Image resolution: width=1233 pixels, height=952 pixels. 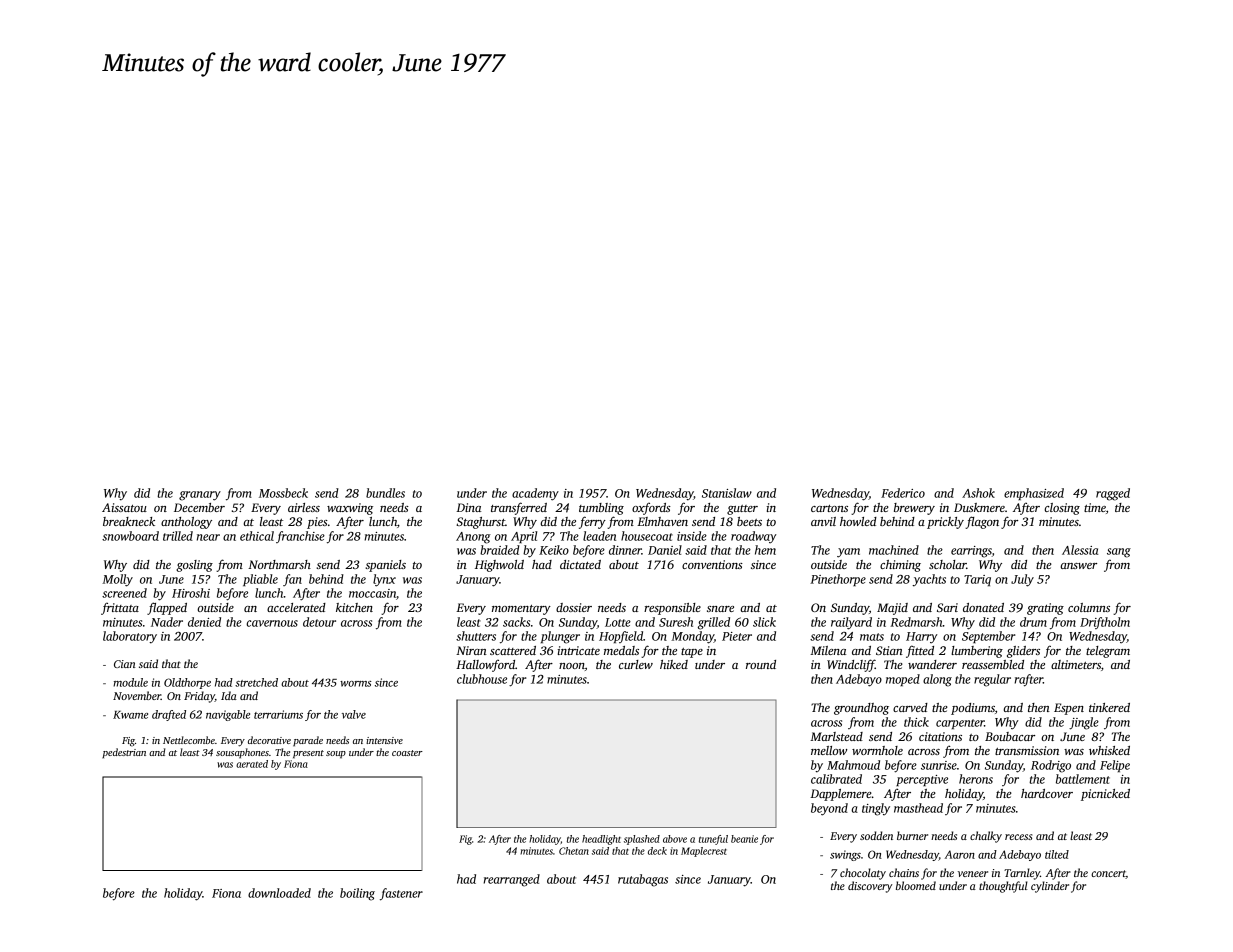 I want to click on moccasin, so click(x=372, y=593).
